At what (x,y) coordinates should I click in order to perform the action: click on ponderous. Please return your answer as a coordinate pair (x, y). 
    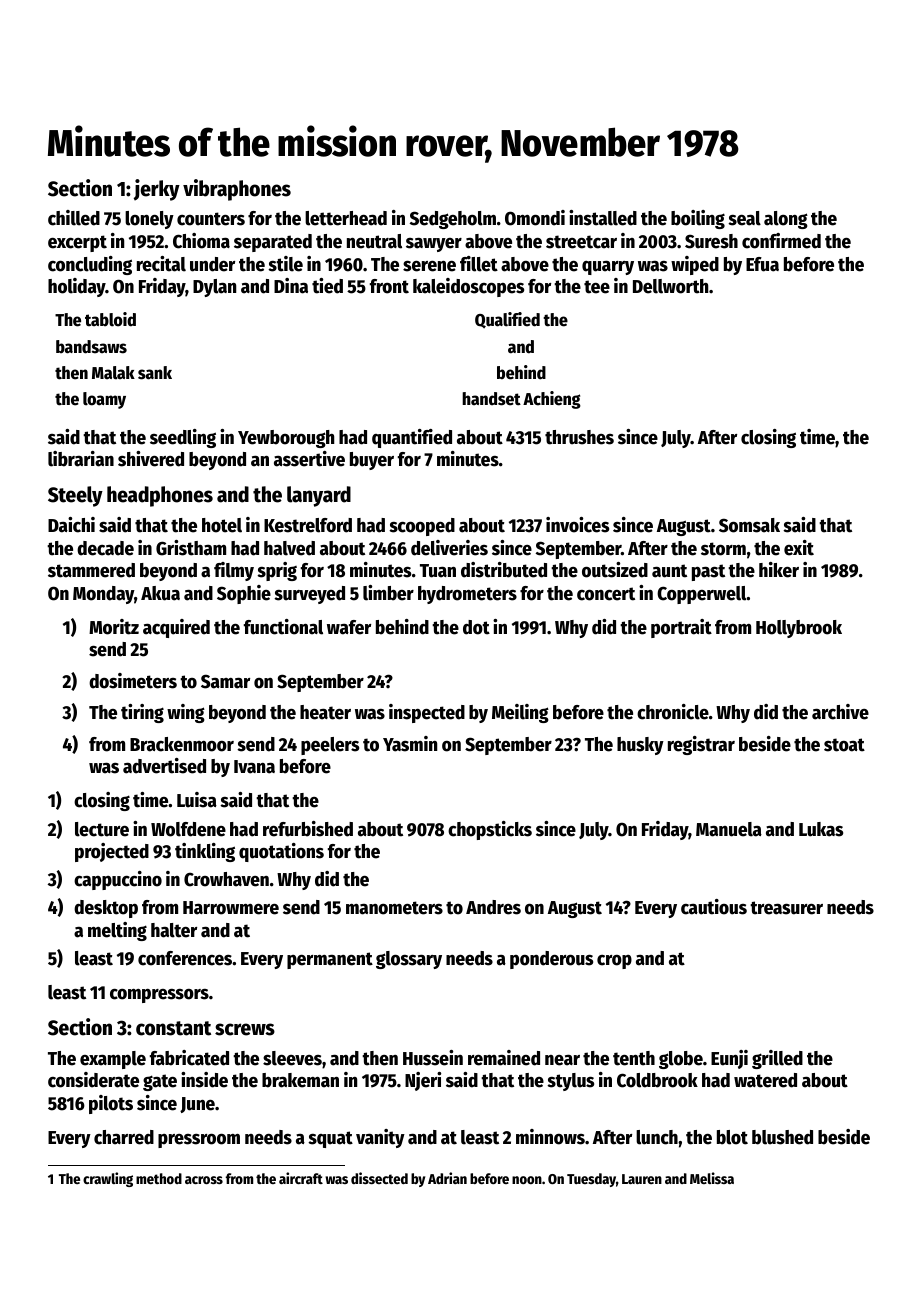
    Looking at the image, I should click on (551, 960).
